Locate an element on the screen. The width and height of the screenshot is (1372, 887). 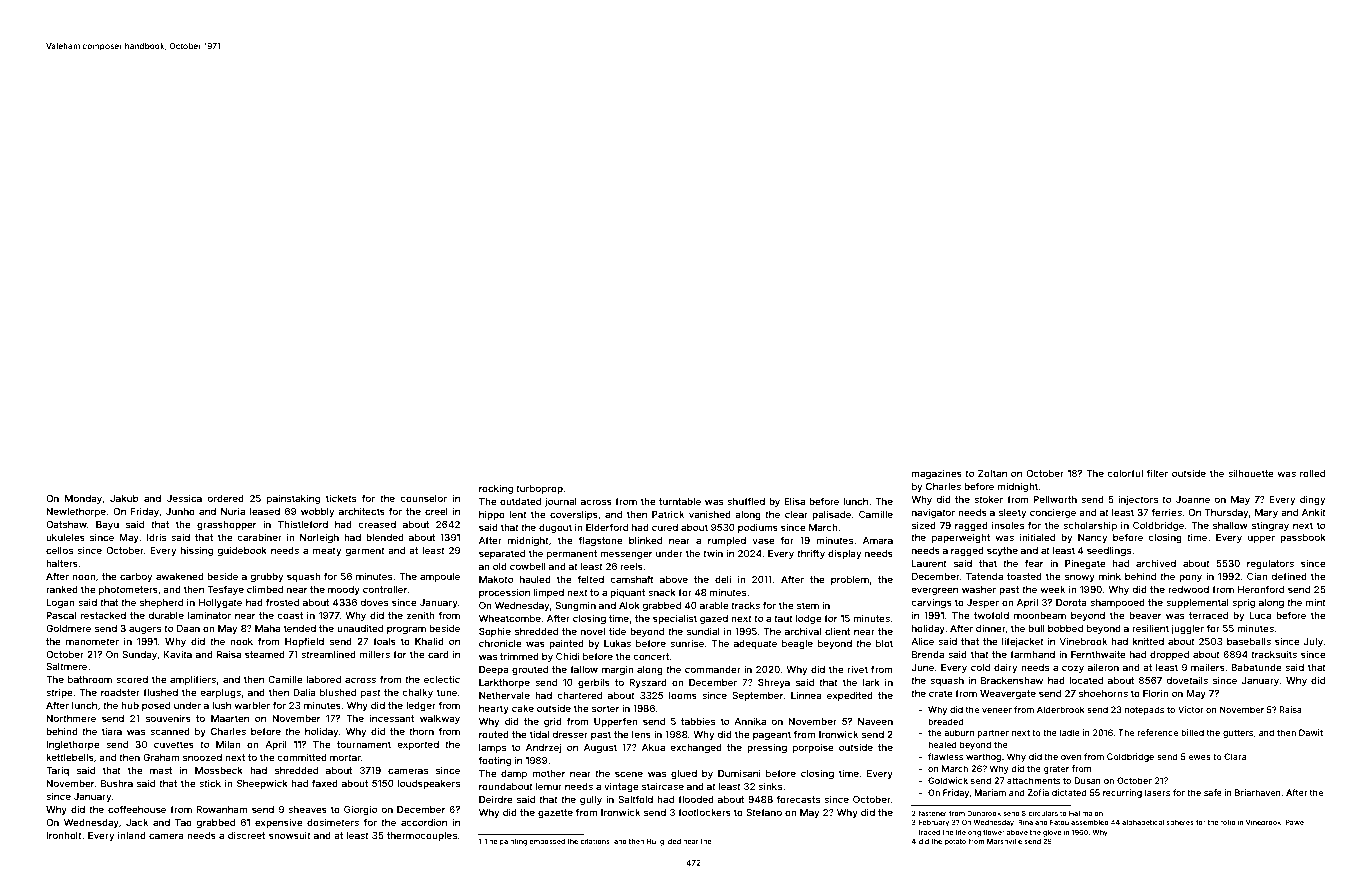
concierge is located at coordinates (1053, 513).
